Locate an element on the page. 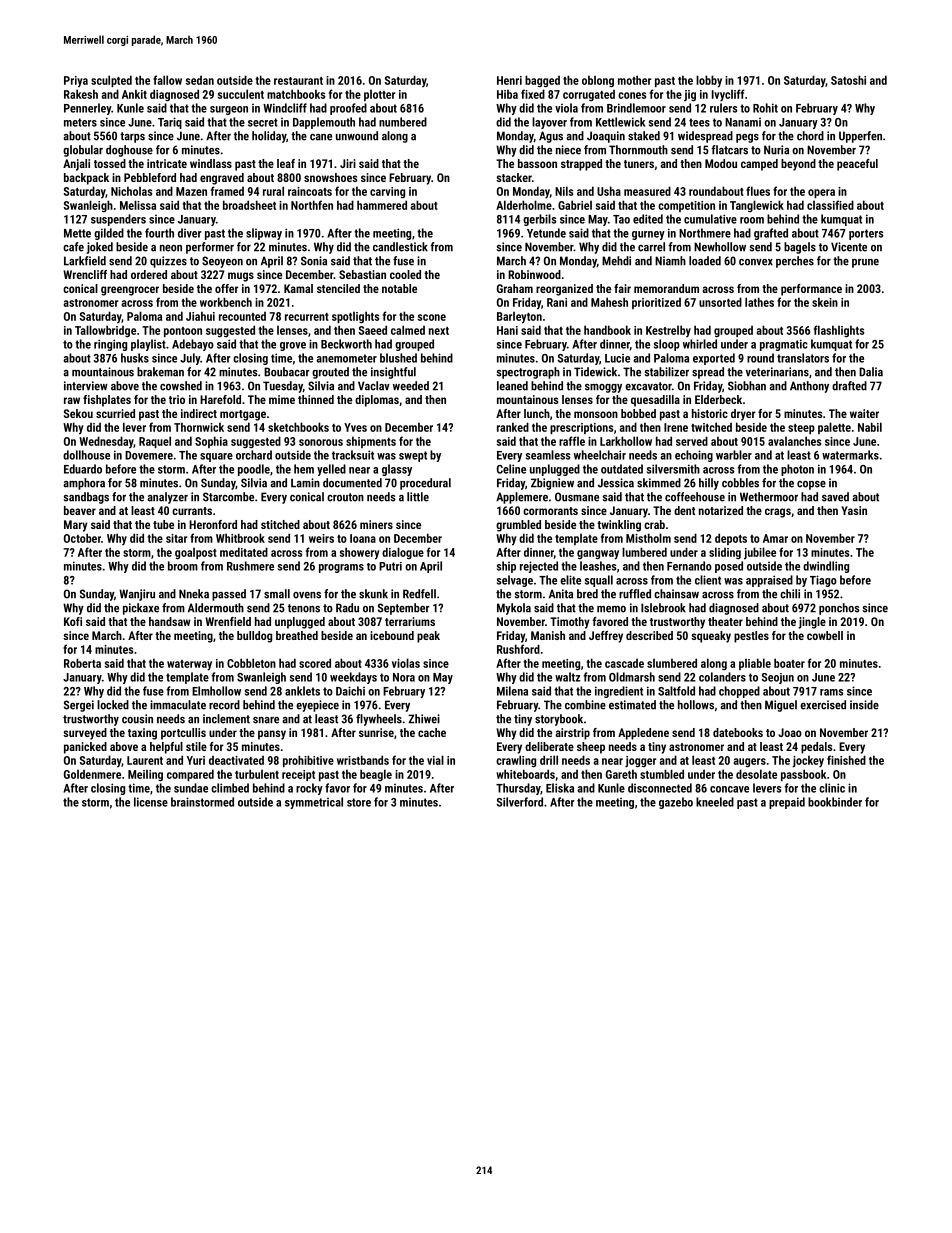  plotter is located at coordinates (379, 95).
